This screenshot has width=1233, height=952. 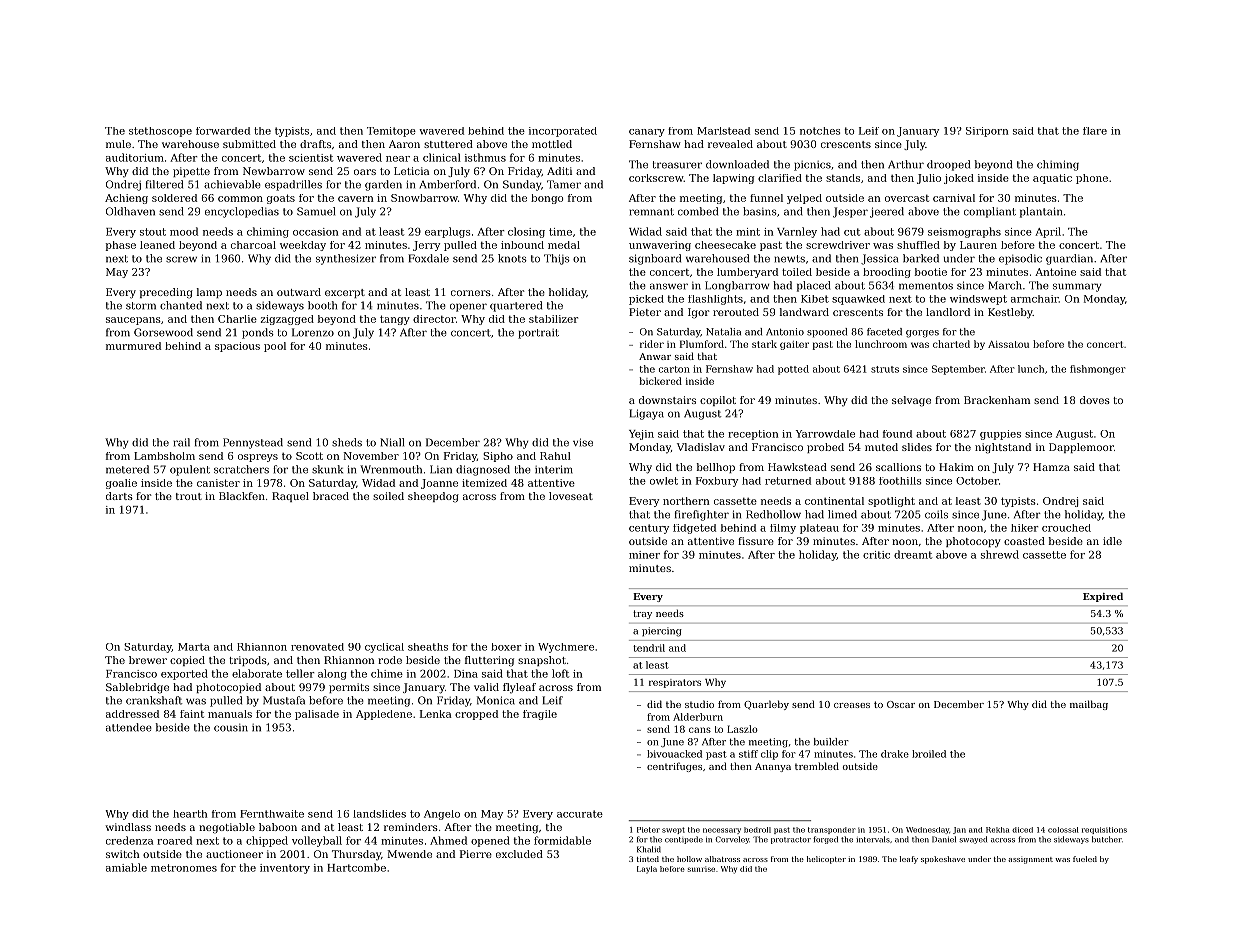 I want to click on treasurer, so click(x=677, y=165).
